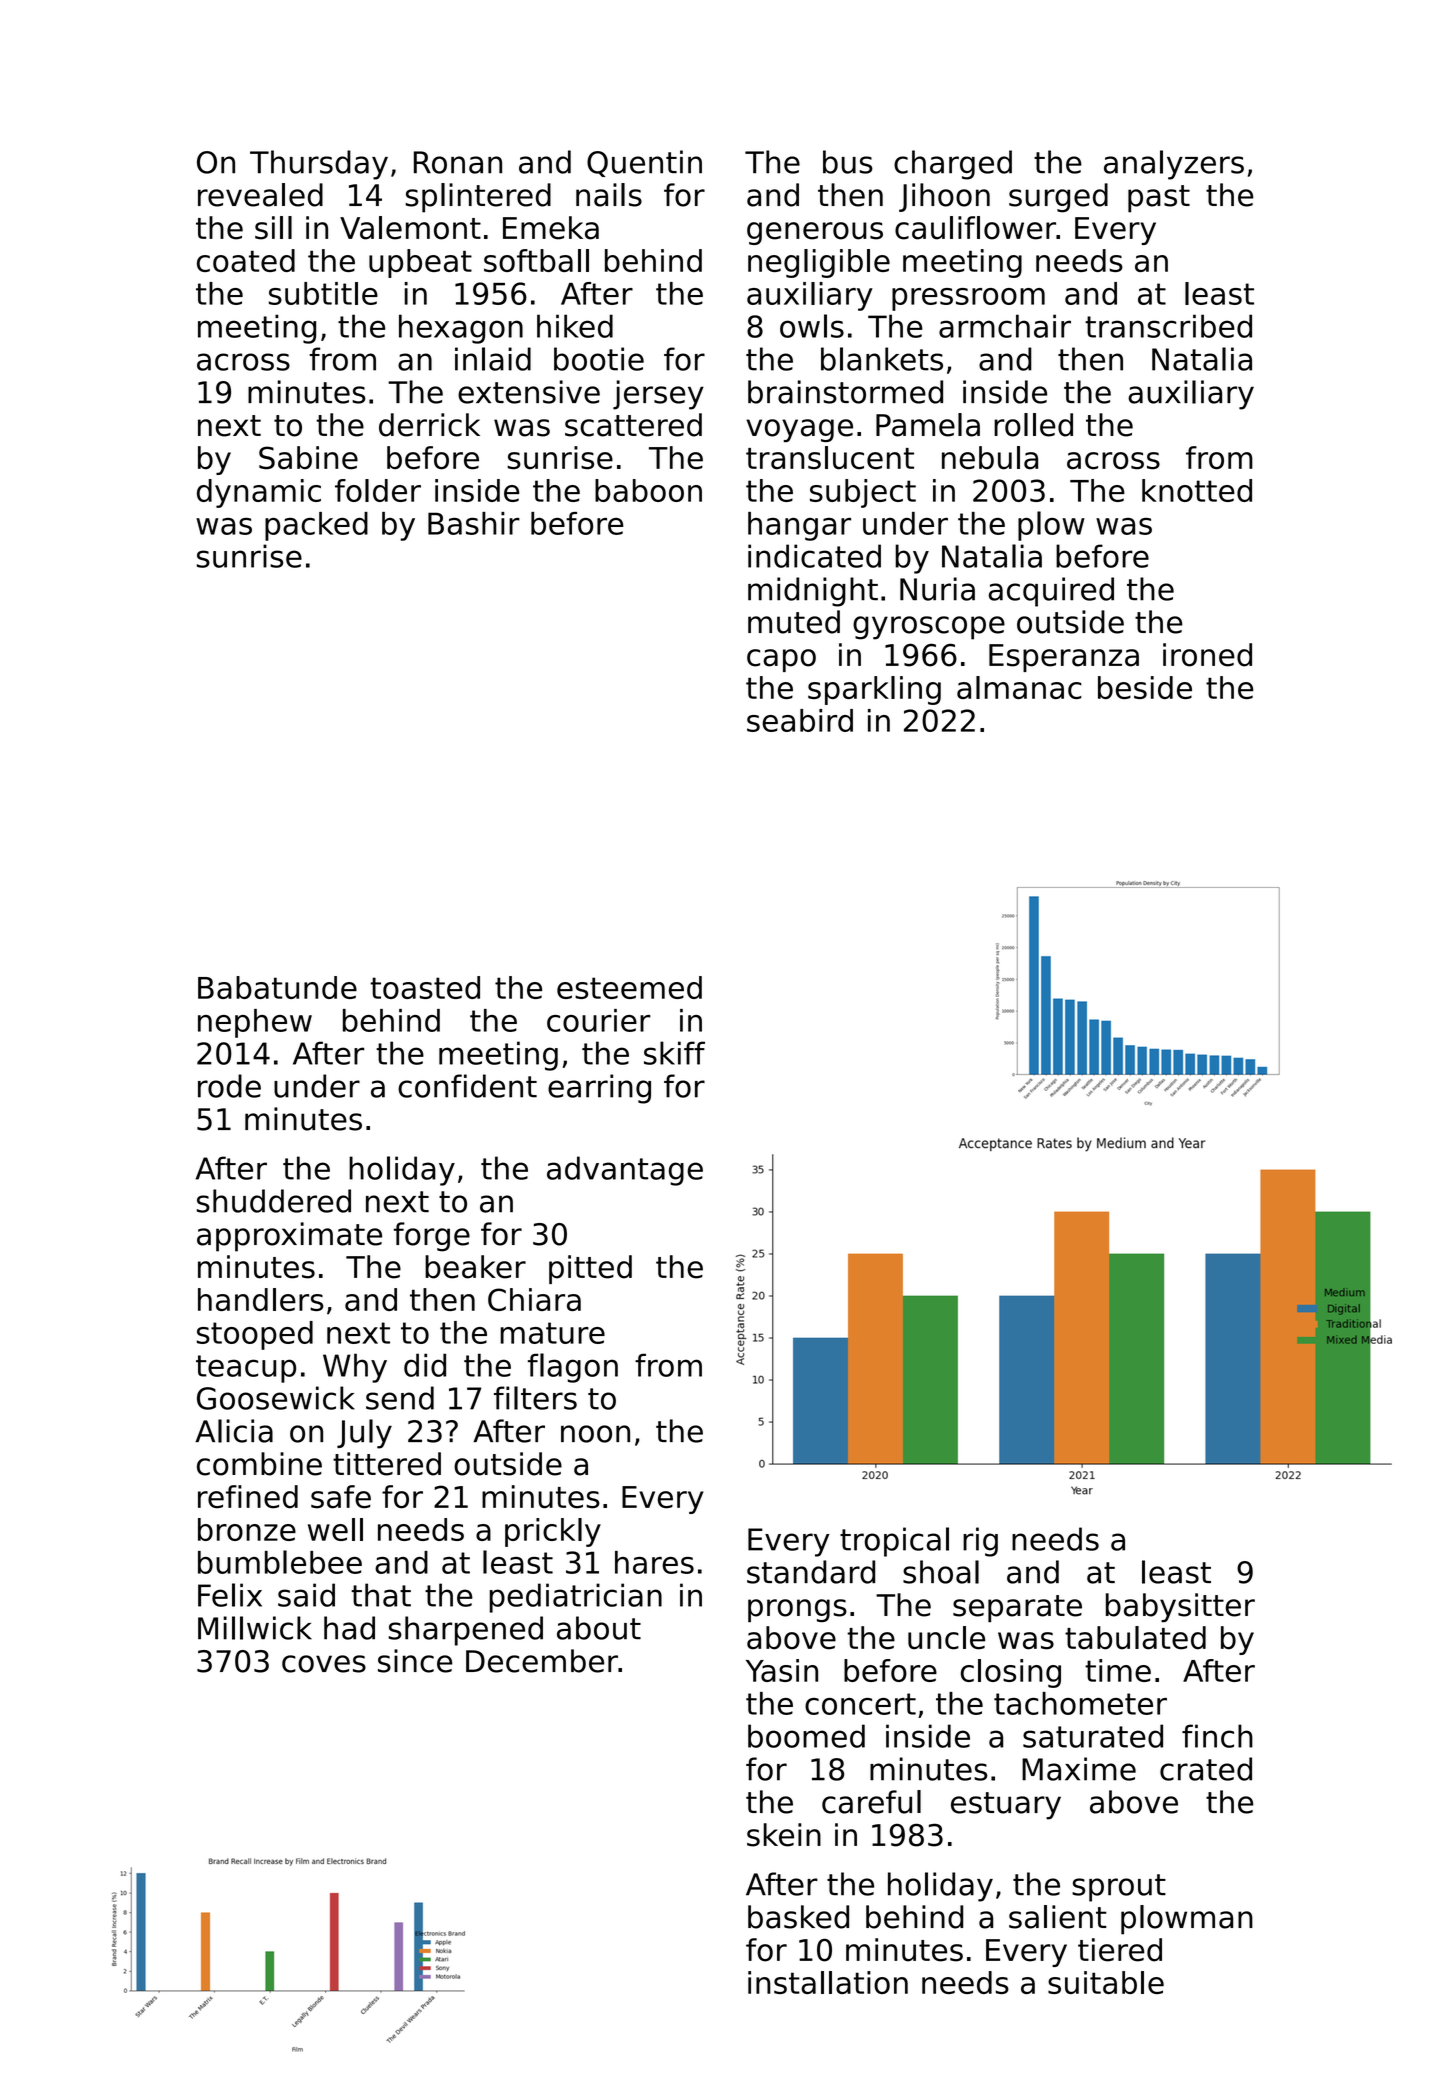  I want to click on Babatunde, so click(277, 987).
